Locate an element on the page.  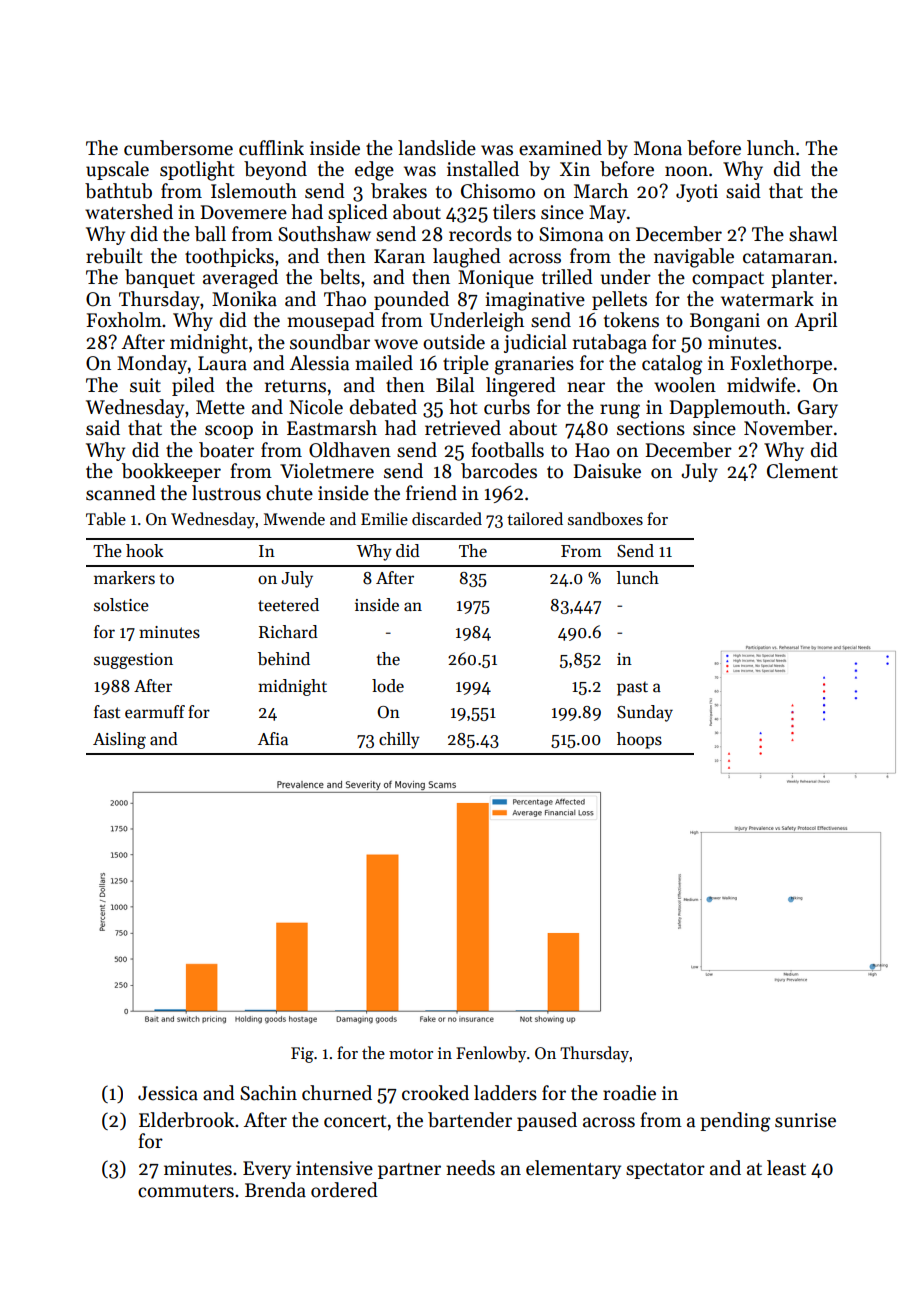
sandboxes is located at coordinates (605, 519).
